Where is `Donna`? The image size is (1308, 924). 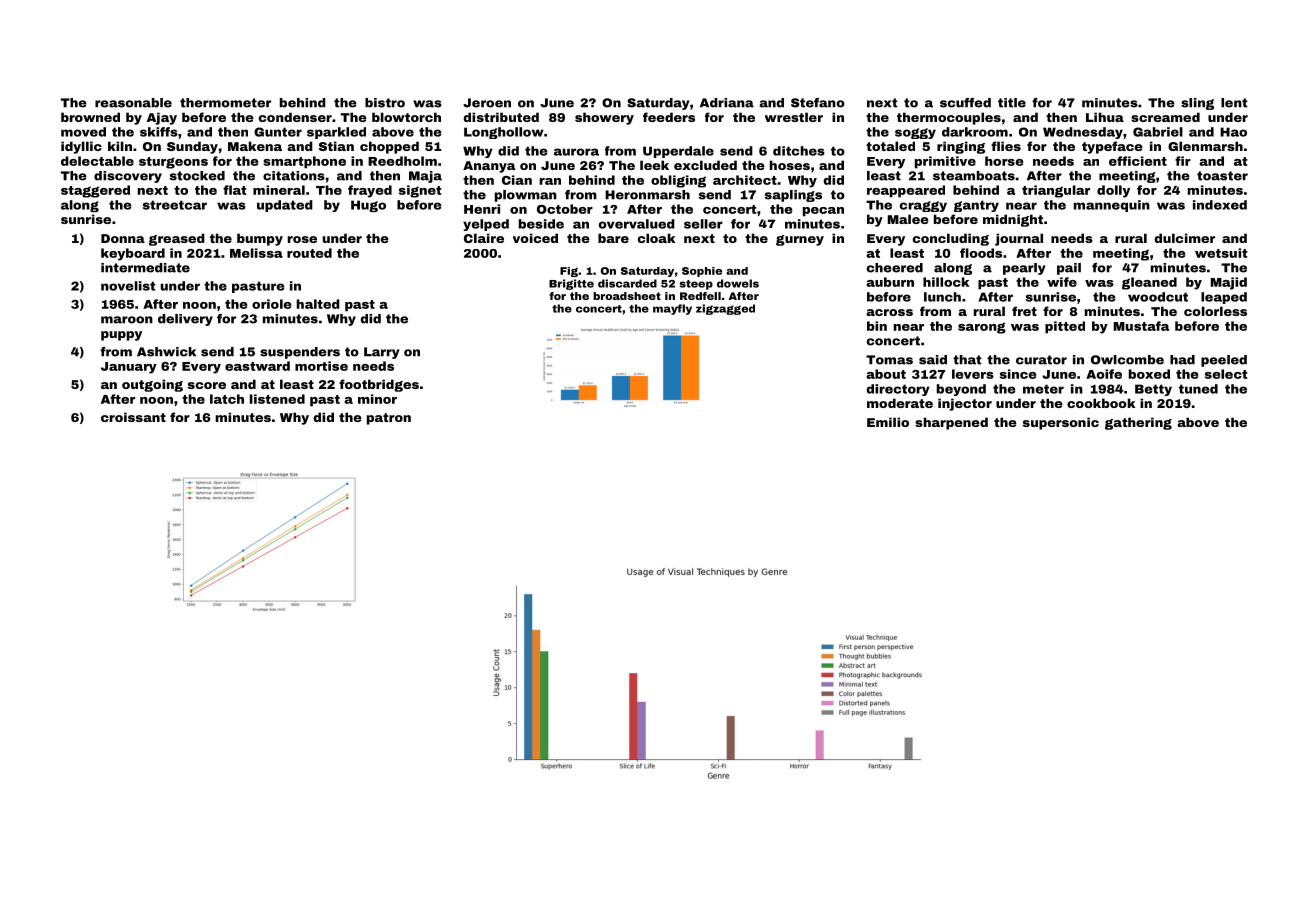
Donna is located at coordinates (123, 238).
